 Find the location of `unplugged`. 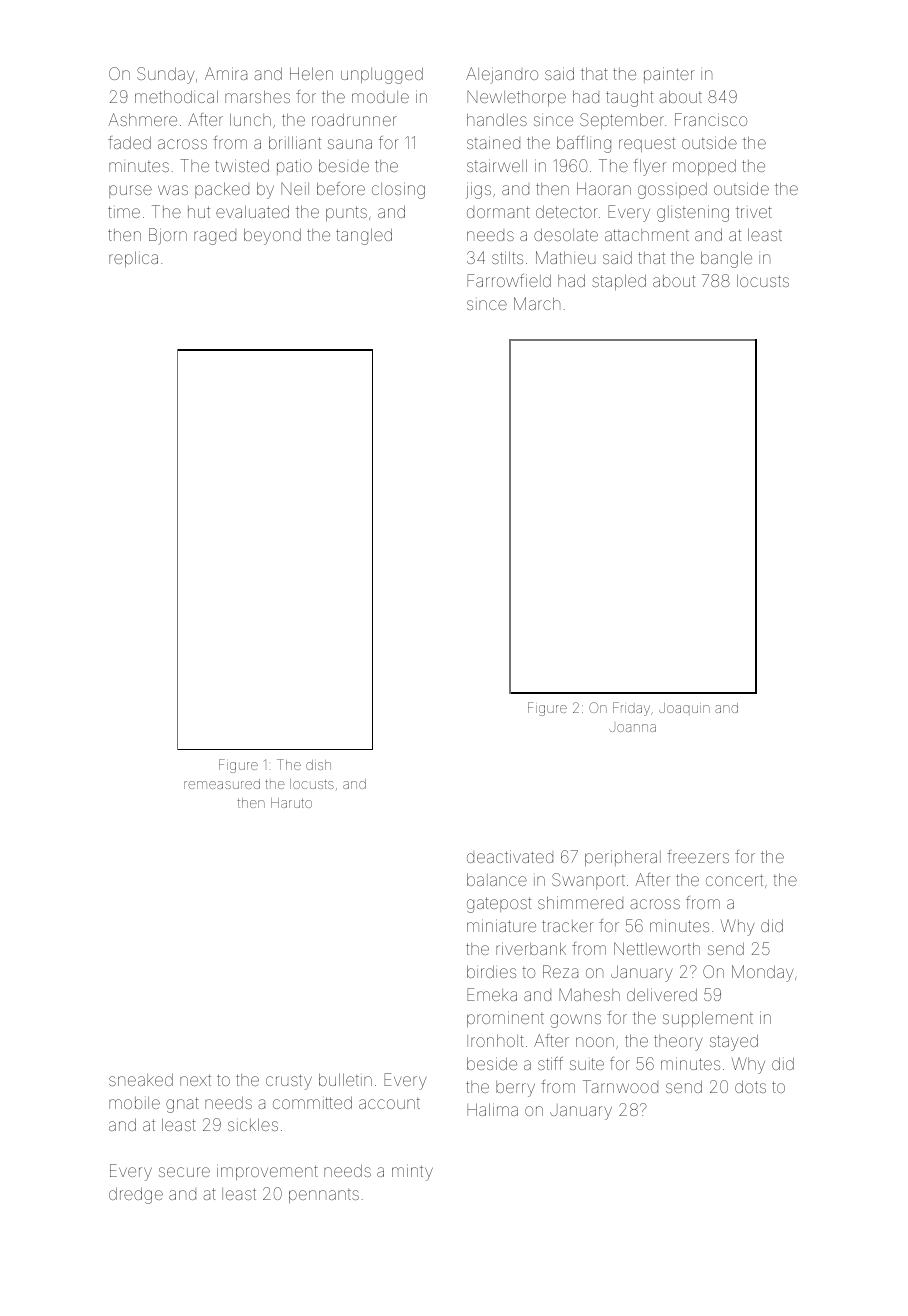

unplugged is located at coordinates (382, 75).
